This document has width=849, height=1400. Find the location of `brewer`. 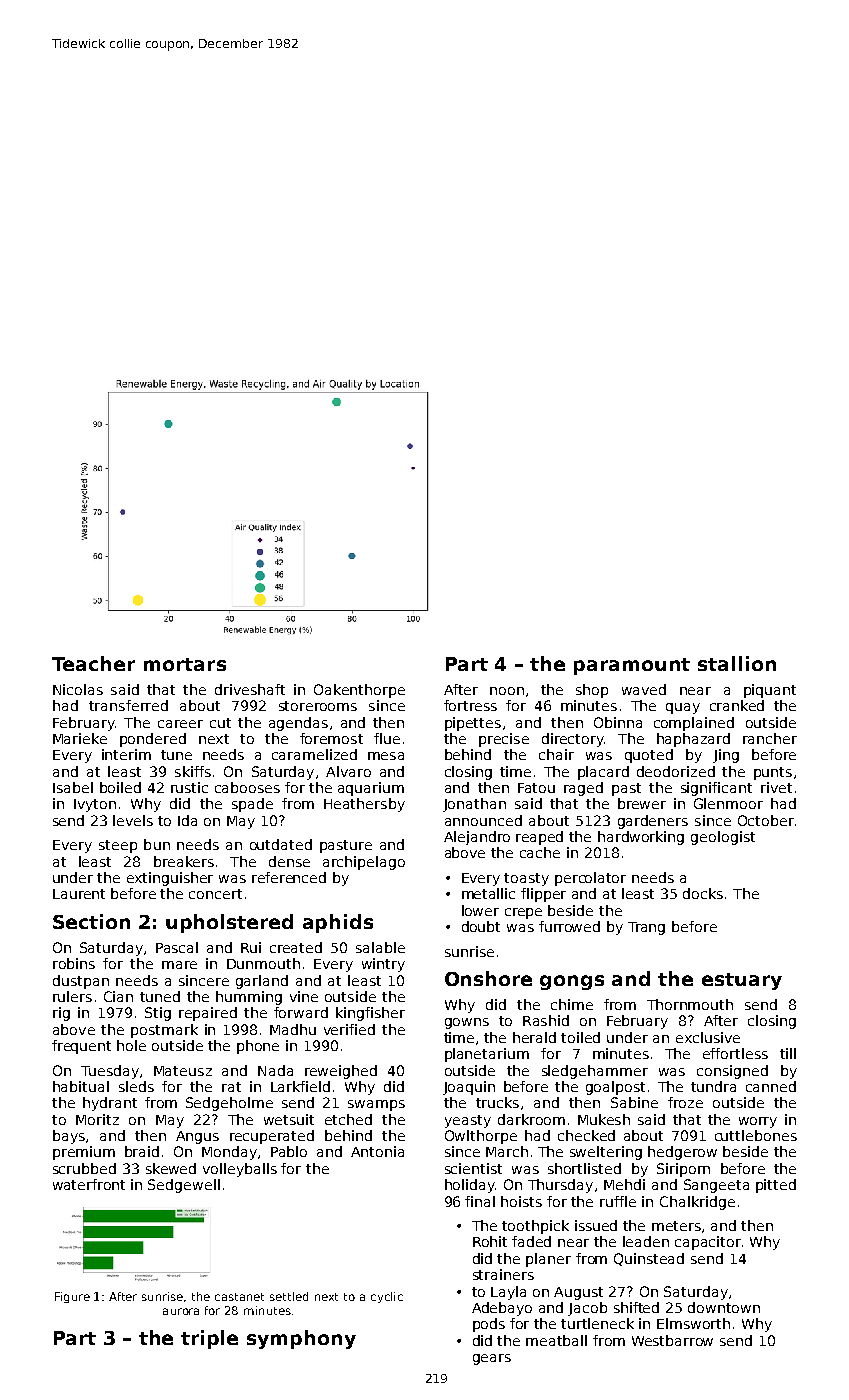

brewer is located at coordinates (642, 803).
